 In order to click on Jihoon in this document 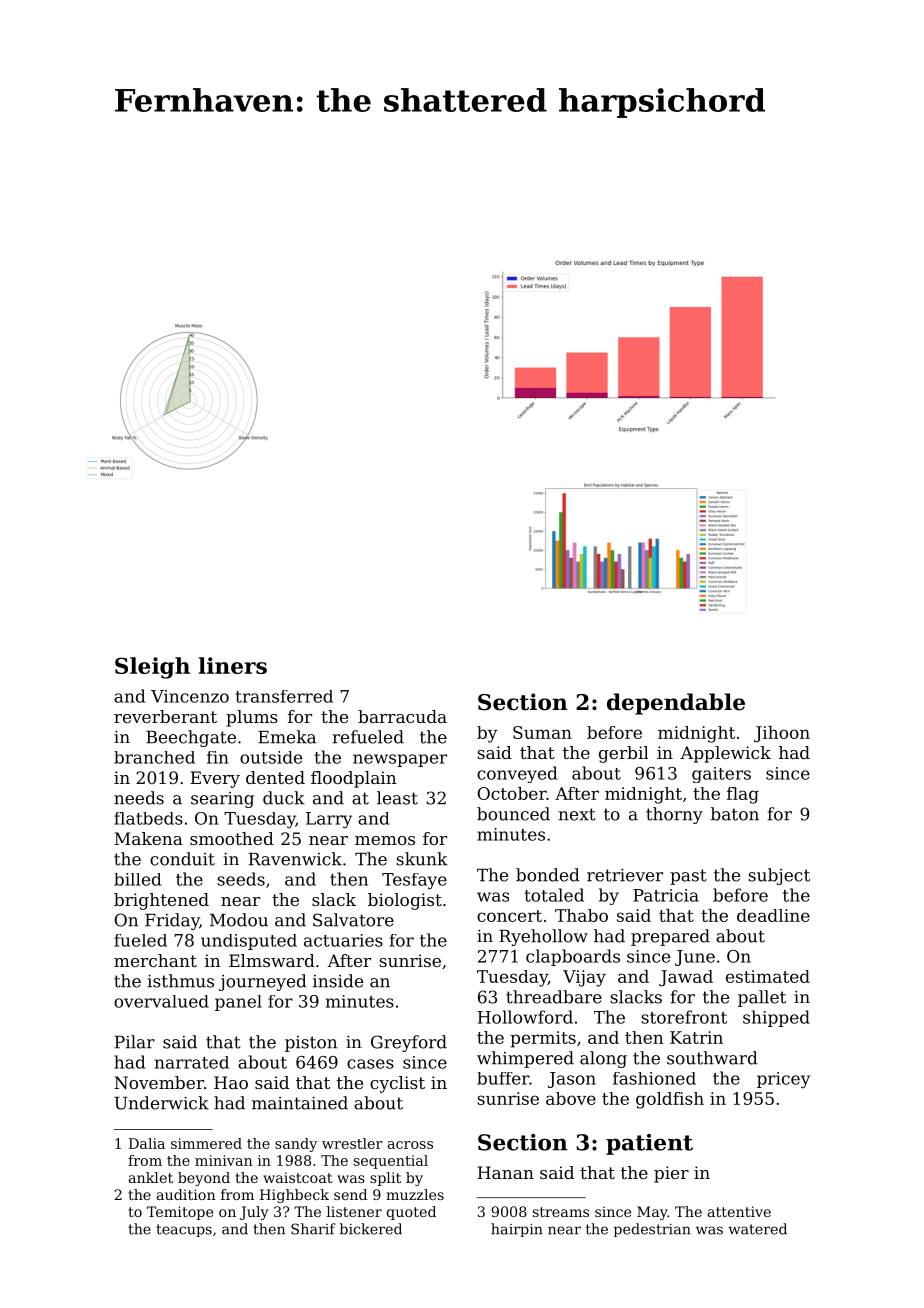, I will do `click(782, 734)`.
